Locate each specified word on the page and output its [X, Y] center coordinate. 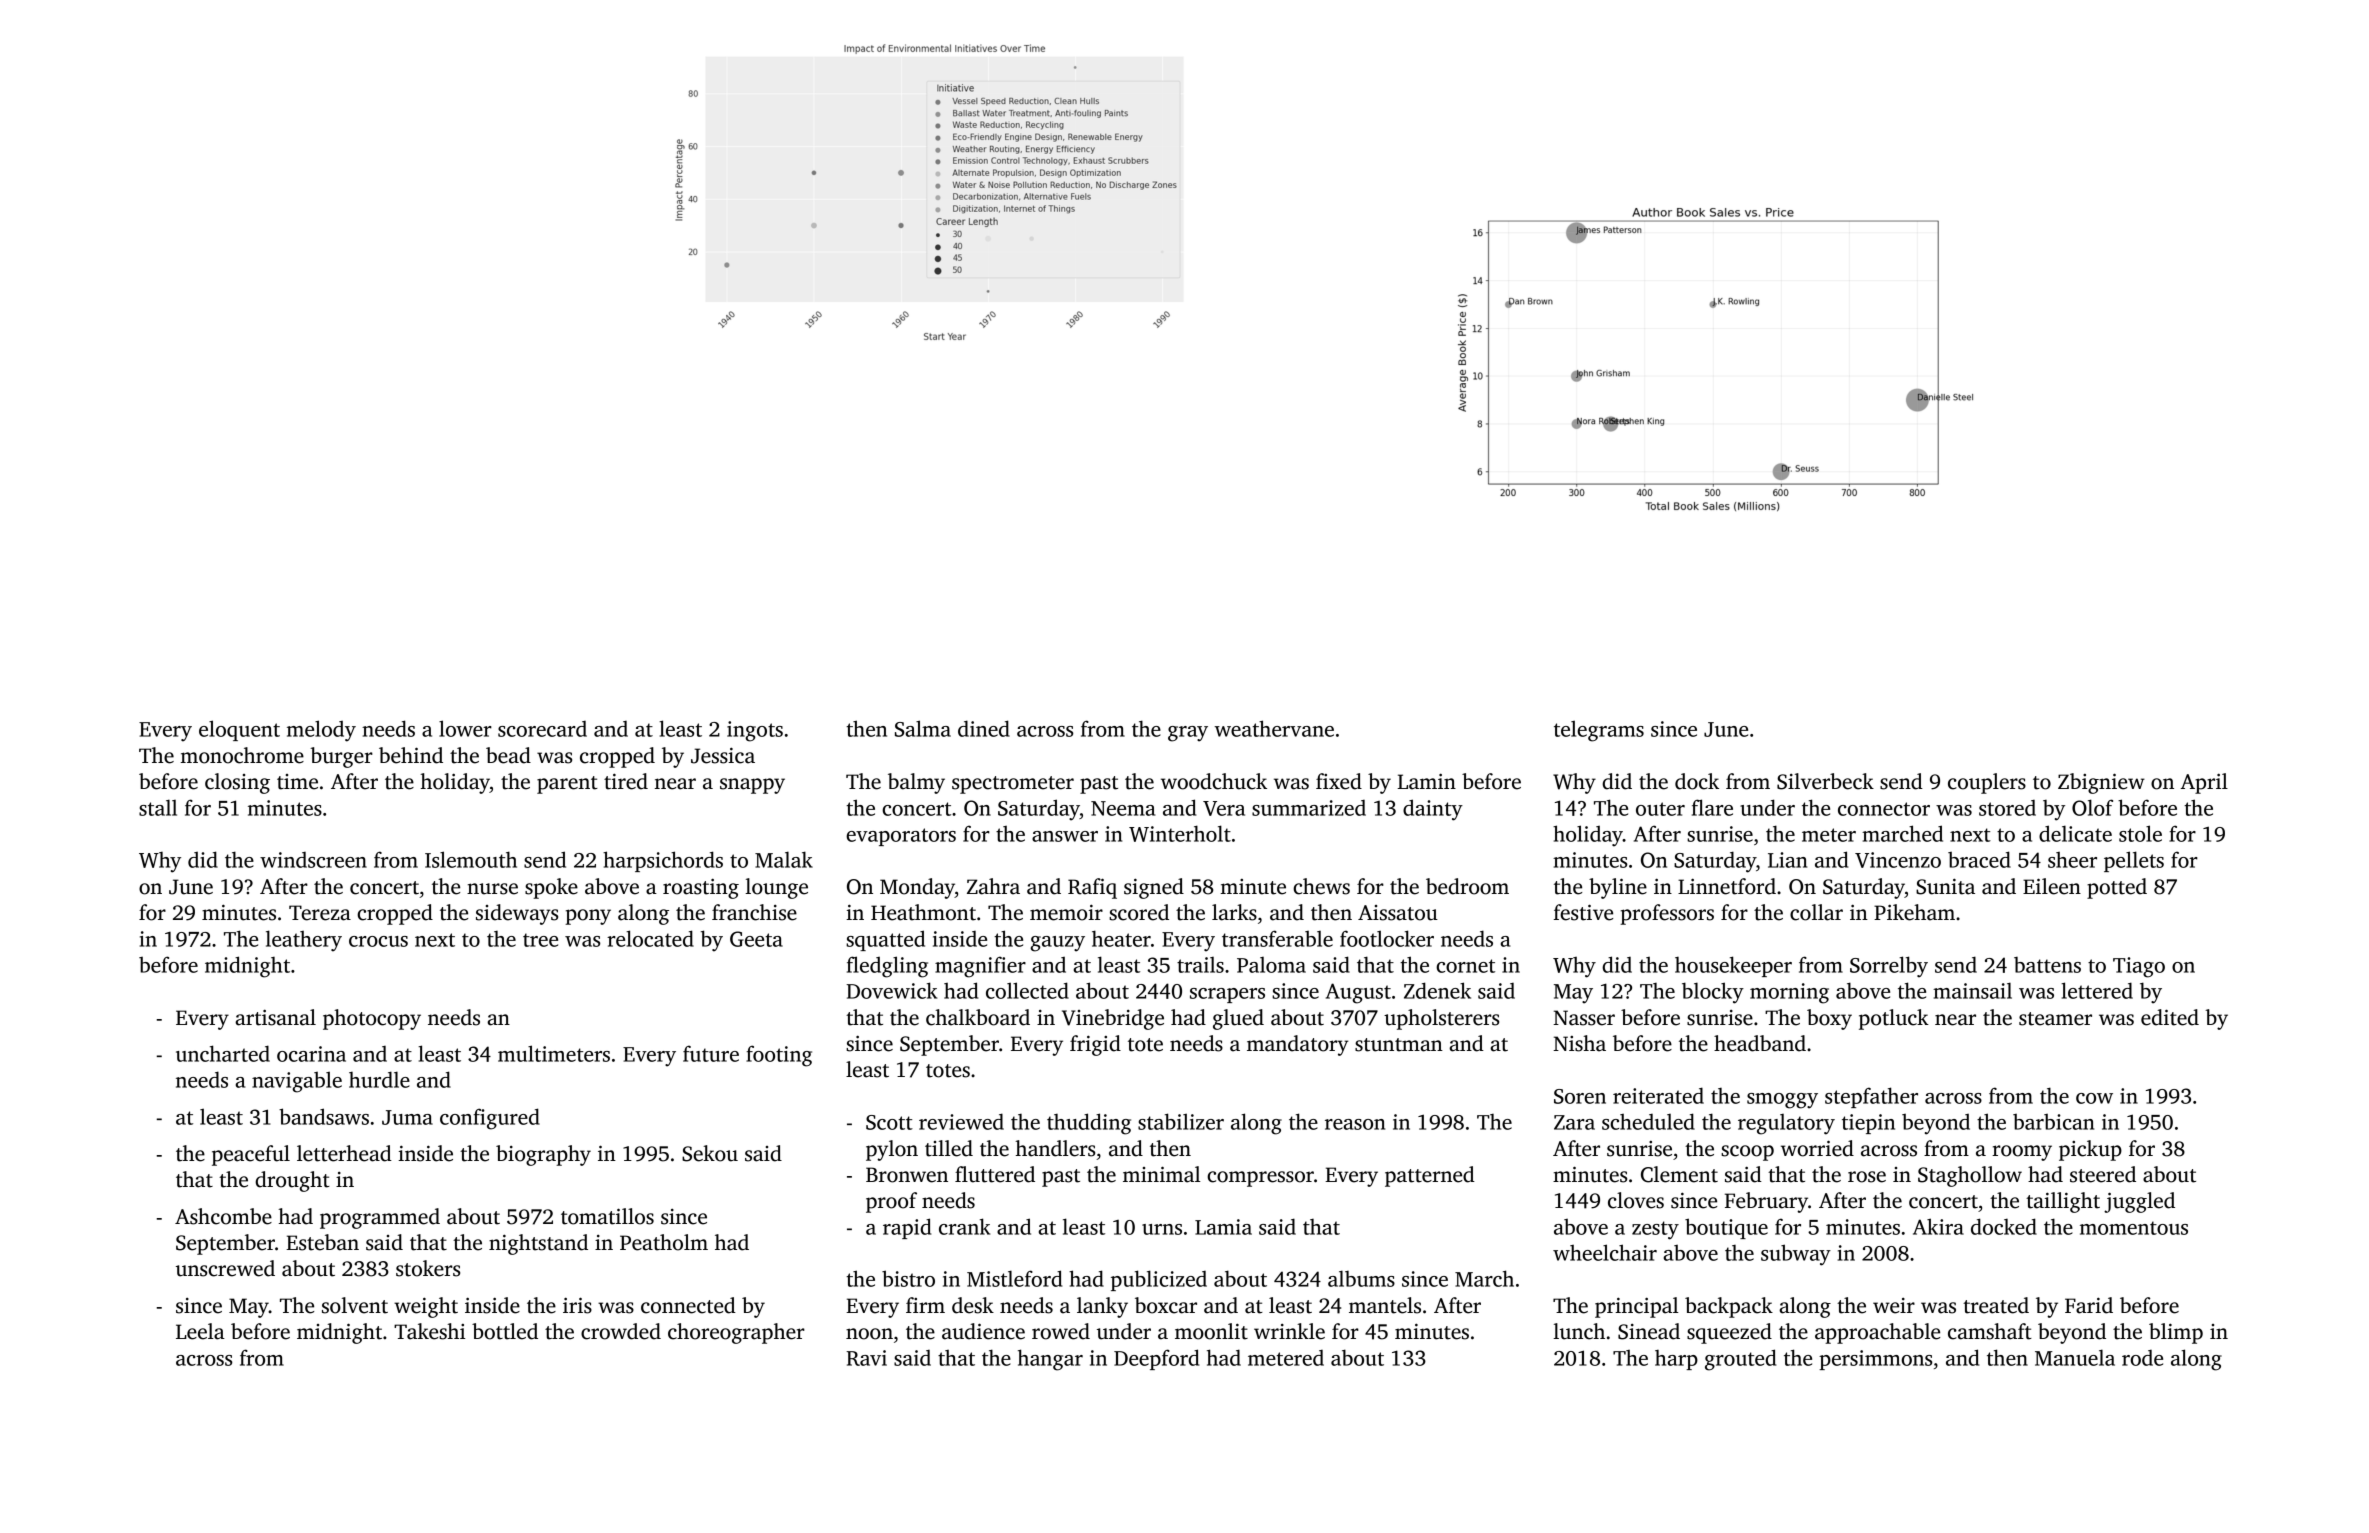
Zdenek [1437, 990]
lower [465, 728]
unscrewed [225, 1268]
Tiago [2139, 967]
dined [984, 728]
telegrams [1599, 731]
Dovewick [891, 990]
